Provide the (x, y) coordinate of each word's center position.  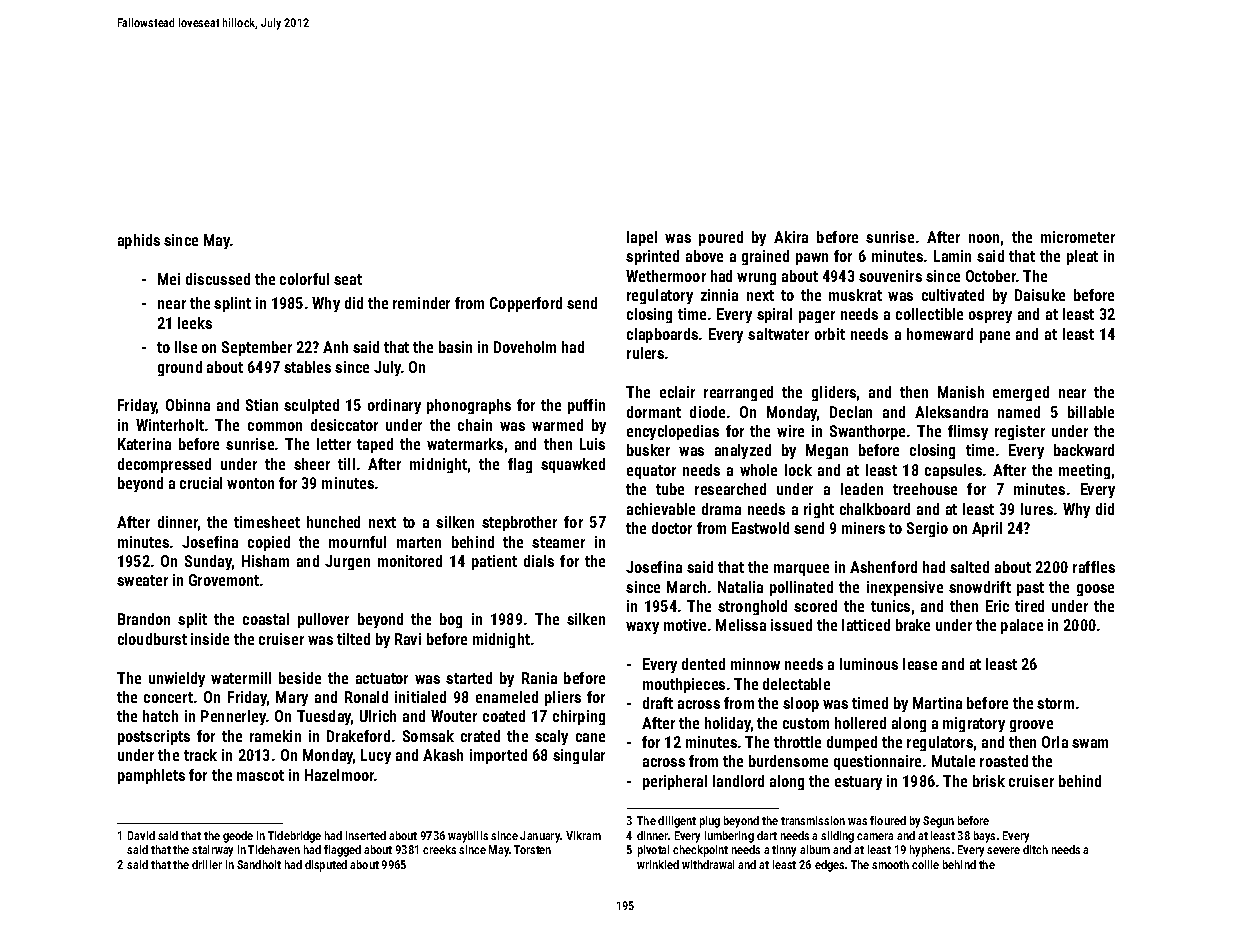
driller (207, 864)
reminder (421, 303)
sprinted (652, 257)
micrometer (1078, 237)
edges (829, 866)
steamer (558, 542)
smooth (890, 864)
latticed (866, 625)
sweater (142, 580)
